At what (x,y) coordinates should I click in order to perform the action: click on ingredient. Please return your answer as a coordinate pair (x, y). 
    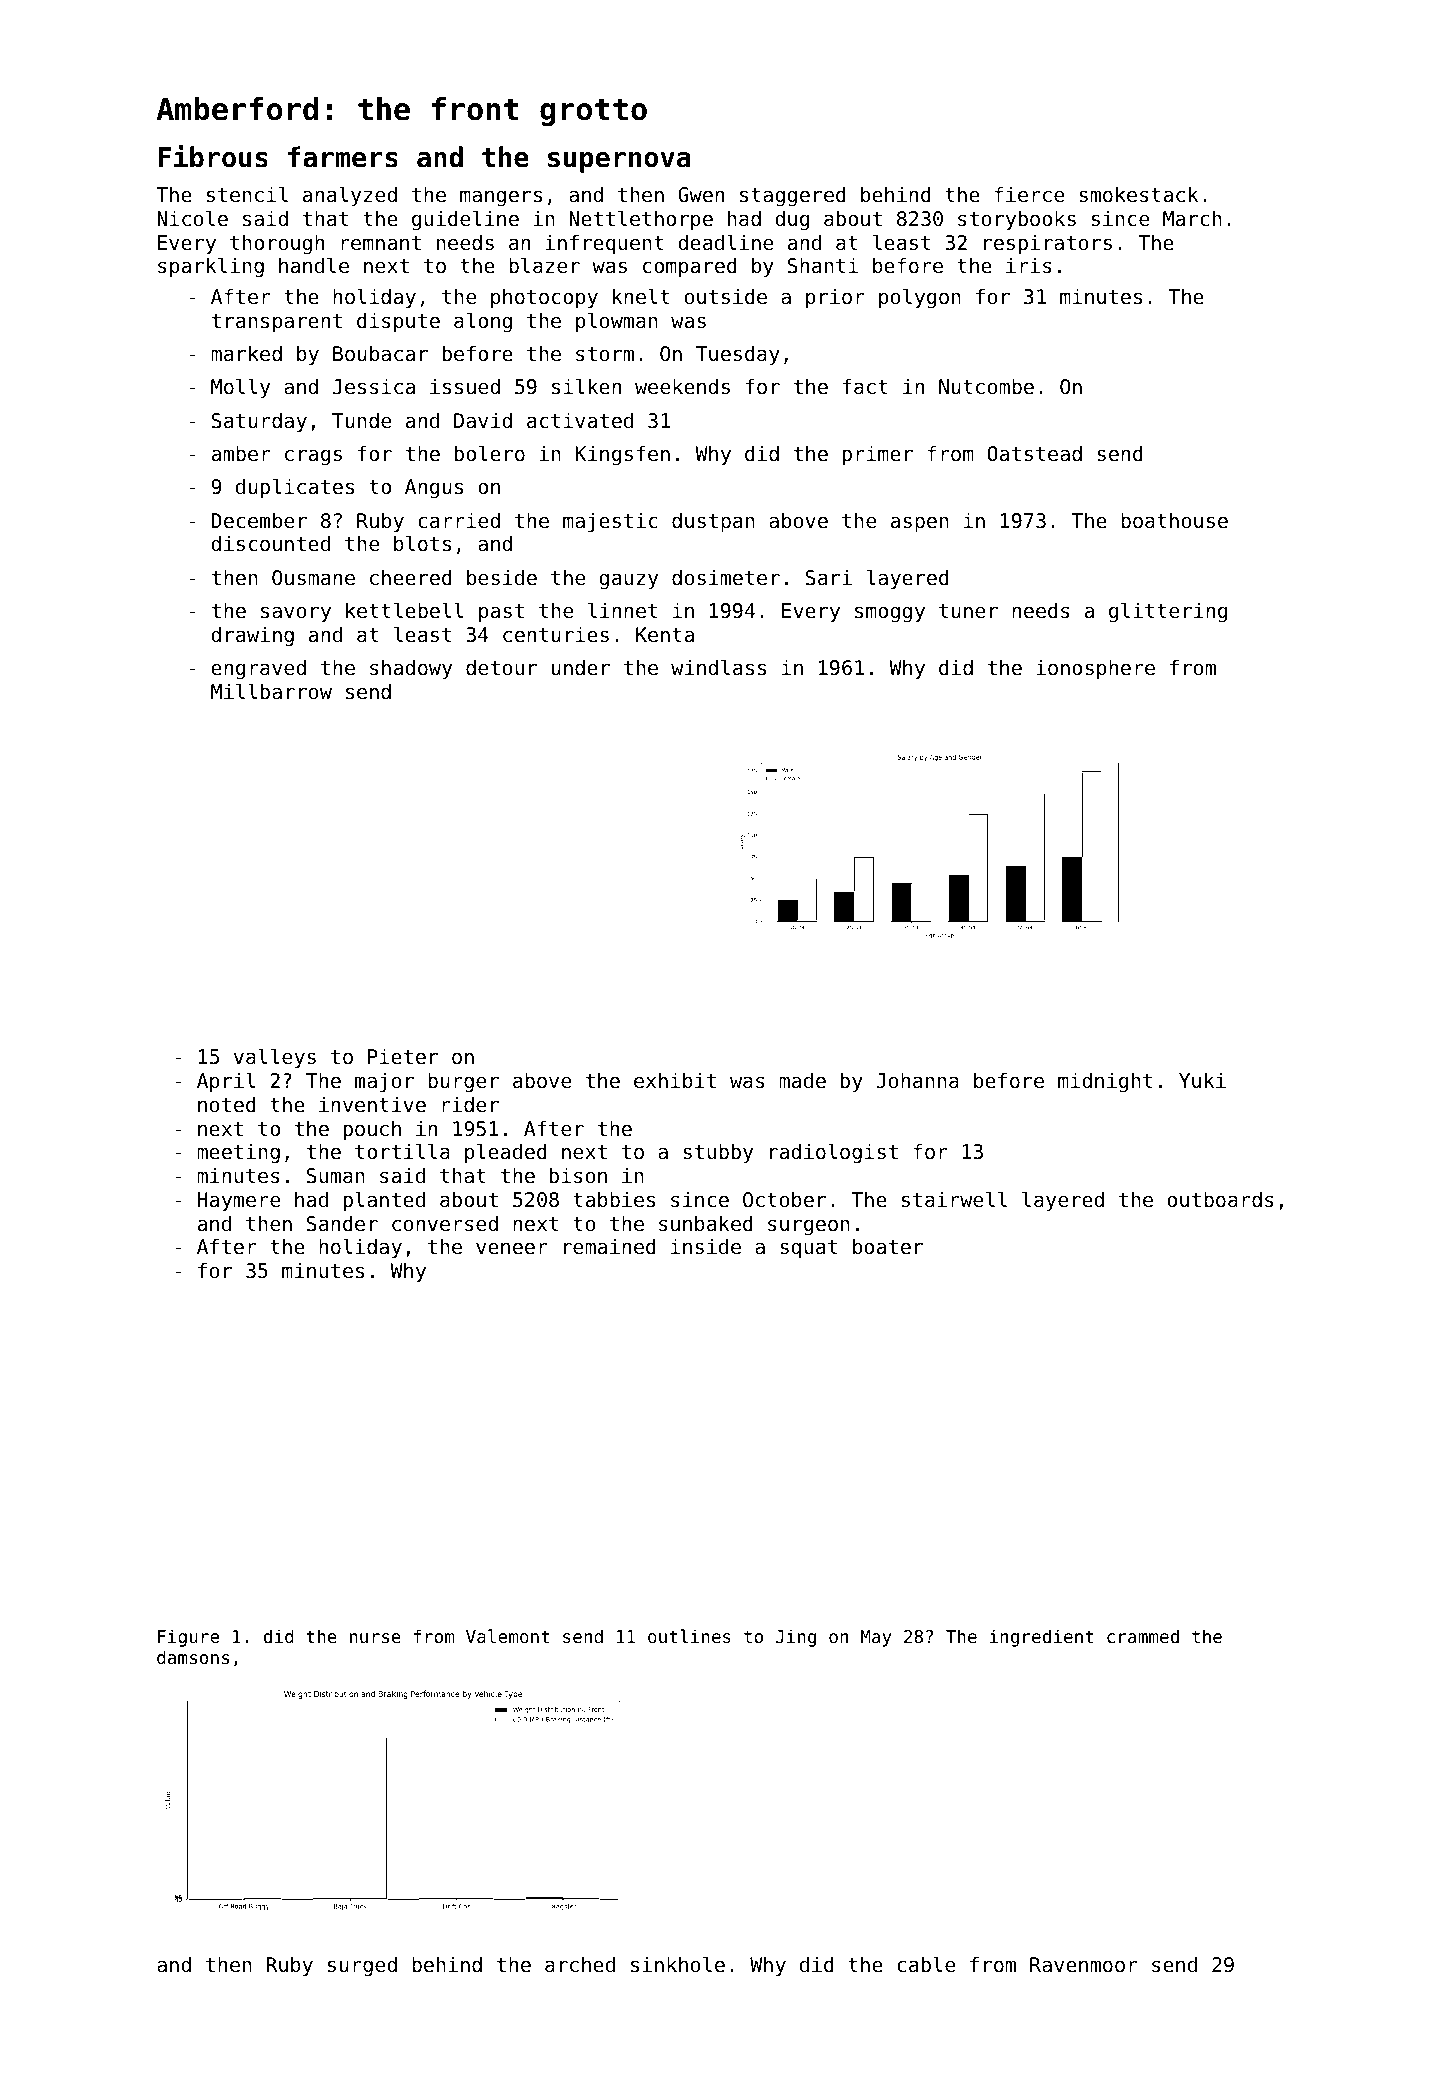
    Looking at the image, I should click on (1041, 1638).
